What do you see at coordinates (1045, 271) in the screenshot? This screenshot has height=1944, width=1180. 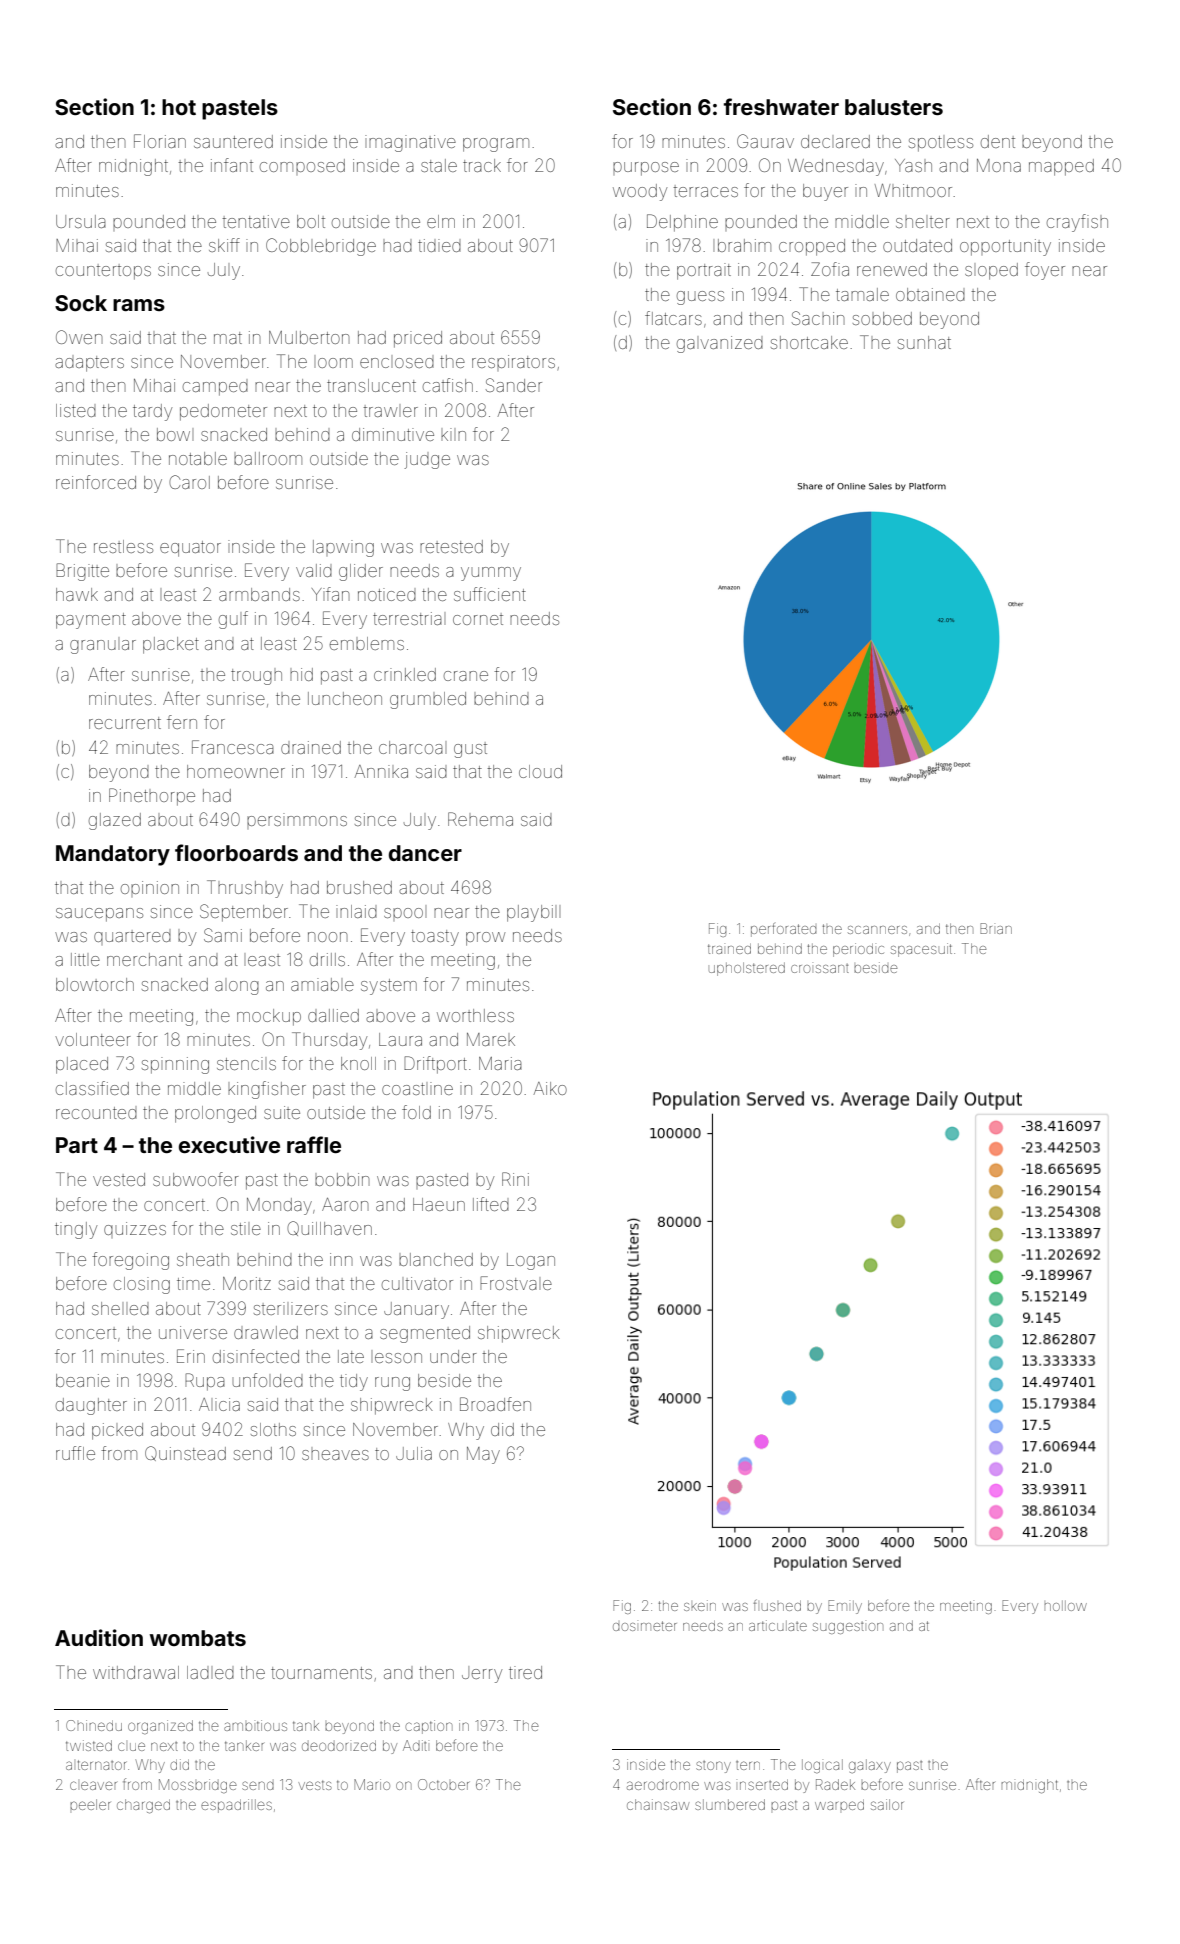 I see `foyer` at bounding box center [1045, 271].
